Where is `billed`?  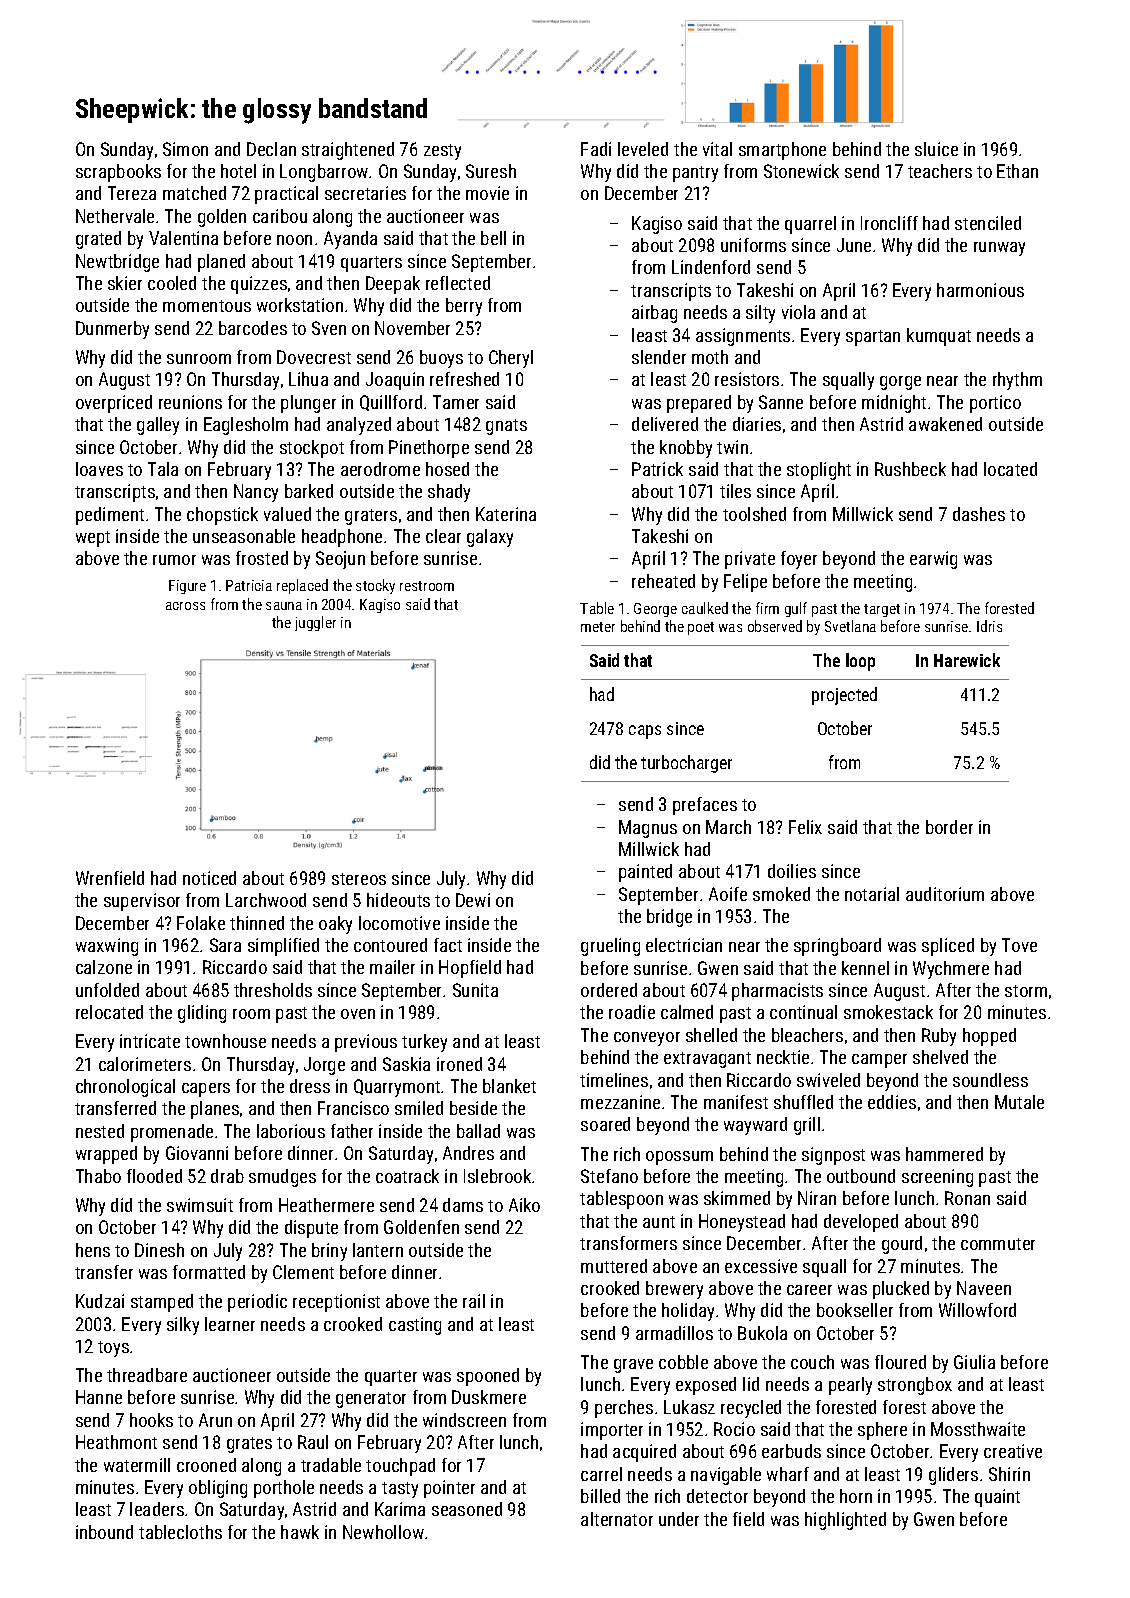 billed is located at coordinates (600, 1496).
